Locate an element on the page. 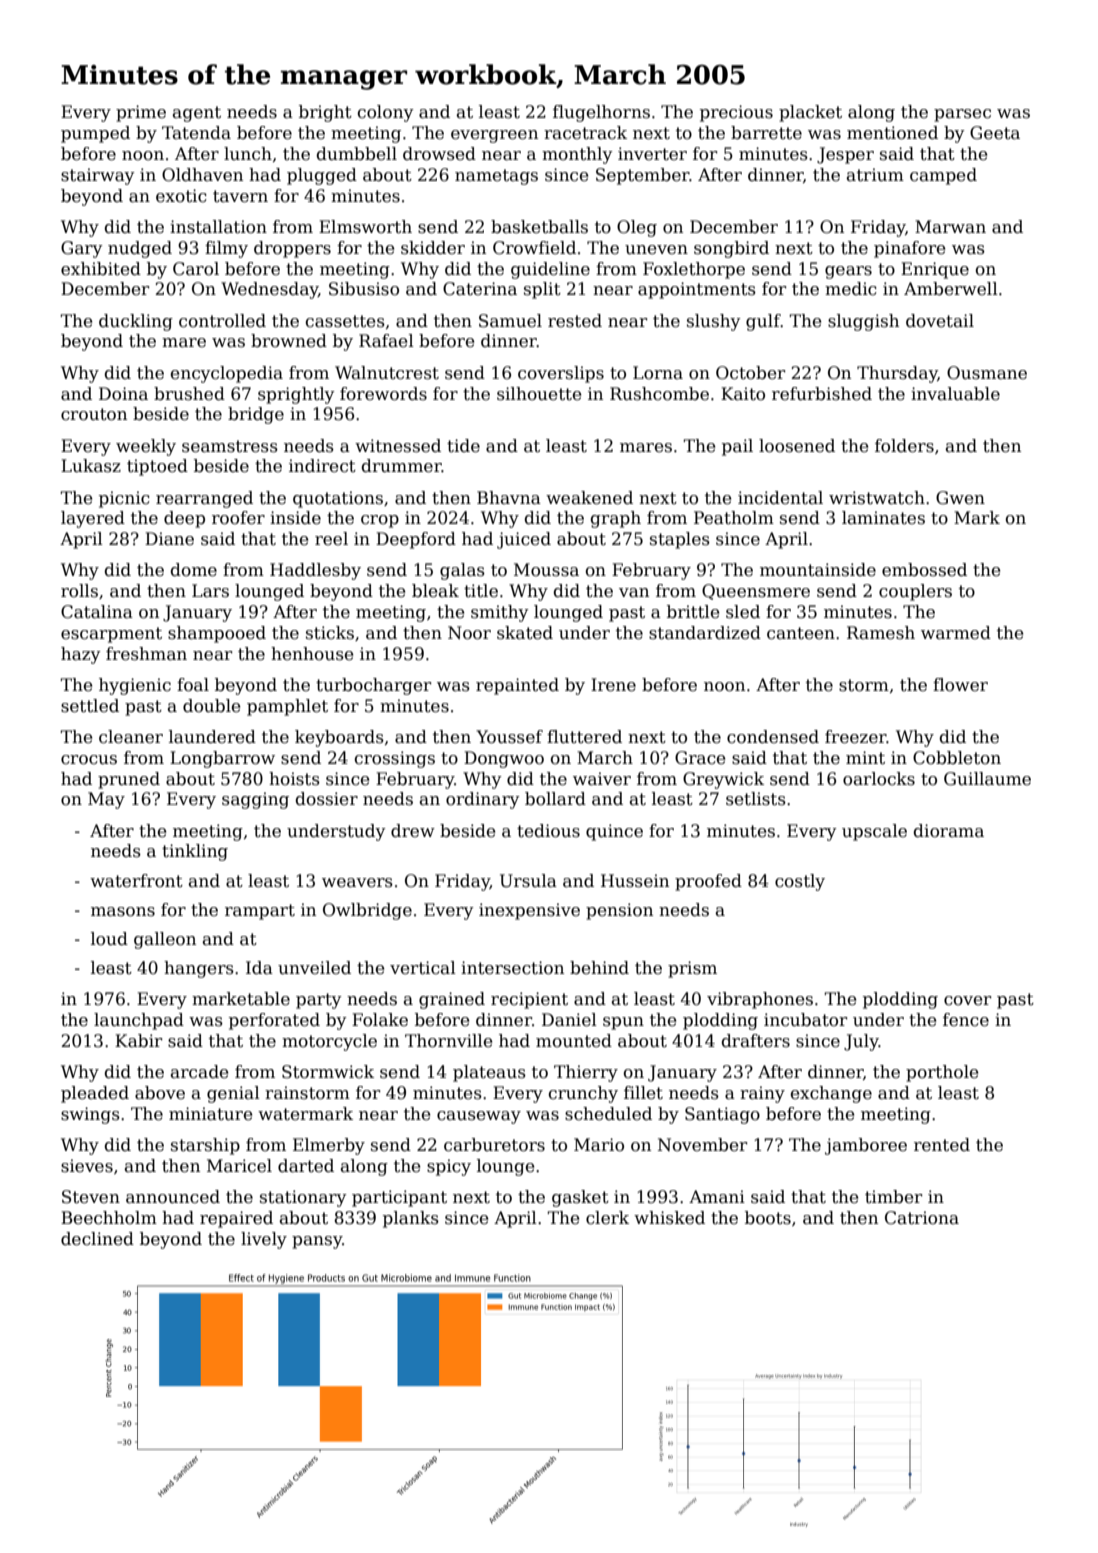 The width and height of the image is (1098, 1553). darted is located at coordinates (306, 1166).
